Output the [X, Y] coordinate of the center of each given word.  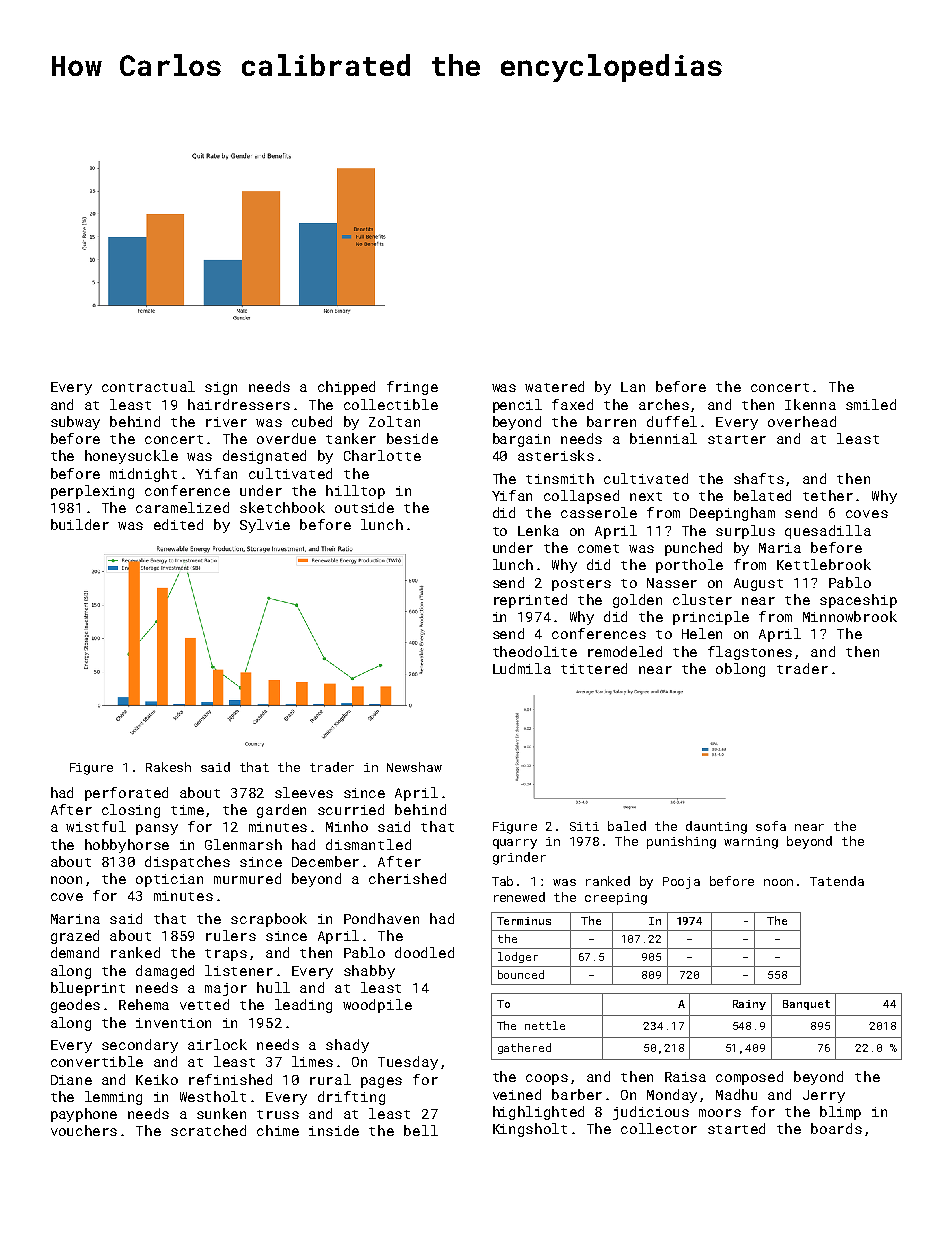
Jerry [824, 1096]
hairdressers [239, 404]
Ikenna [810, 404]
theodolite [535, 651]
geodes [75, 1006]
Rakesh [168, 767]
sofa [771, 826]
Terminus [524, 921]
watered [554, 386]
